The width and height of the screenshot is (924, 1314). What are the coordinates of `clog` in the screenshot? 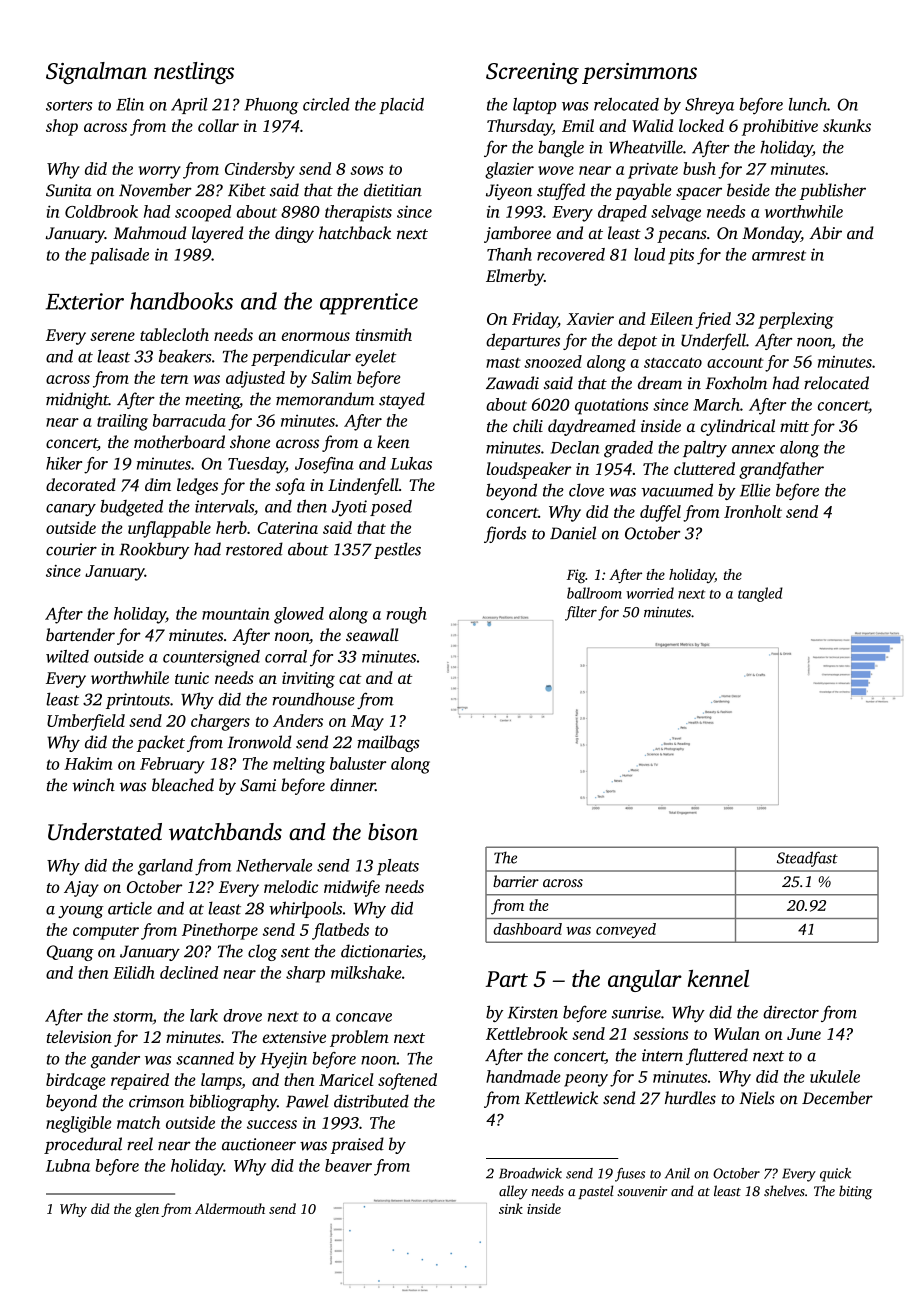 It's located at (262, 952).
